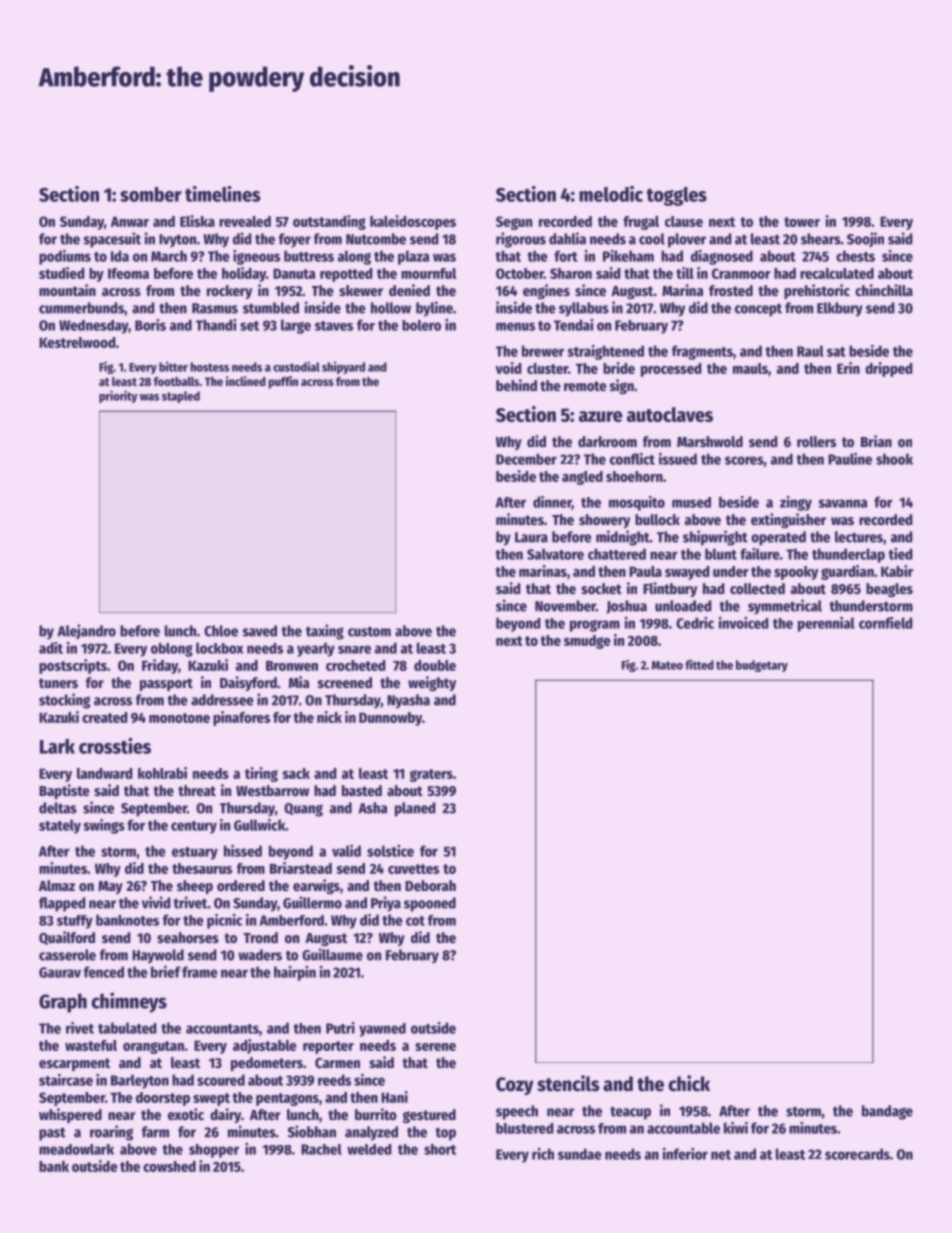  I want to click on bandage, so click(887, 1112).
